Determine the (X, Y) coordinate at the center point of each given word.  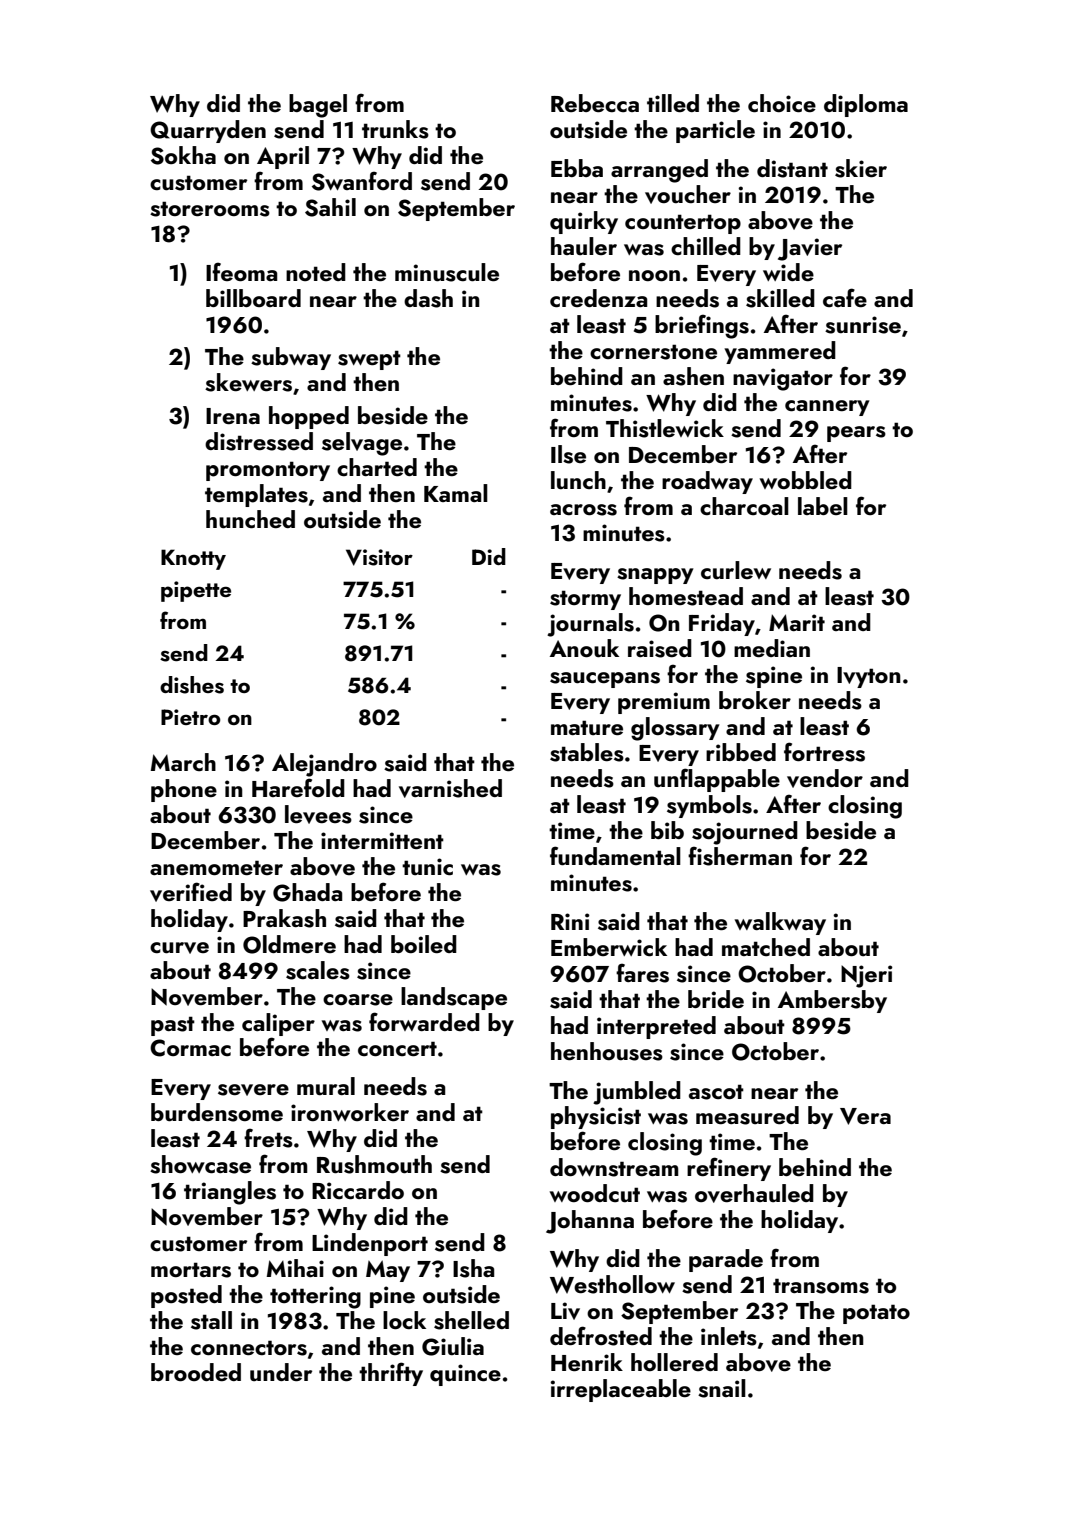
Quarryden (208, 131)
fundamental (615, 856)
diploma (866, 105)
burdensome (217, 1112)
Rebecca (595, 103)
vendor (825, 778)
